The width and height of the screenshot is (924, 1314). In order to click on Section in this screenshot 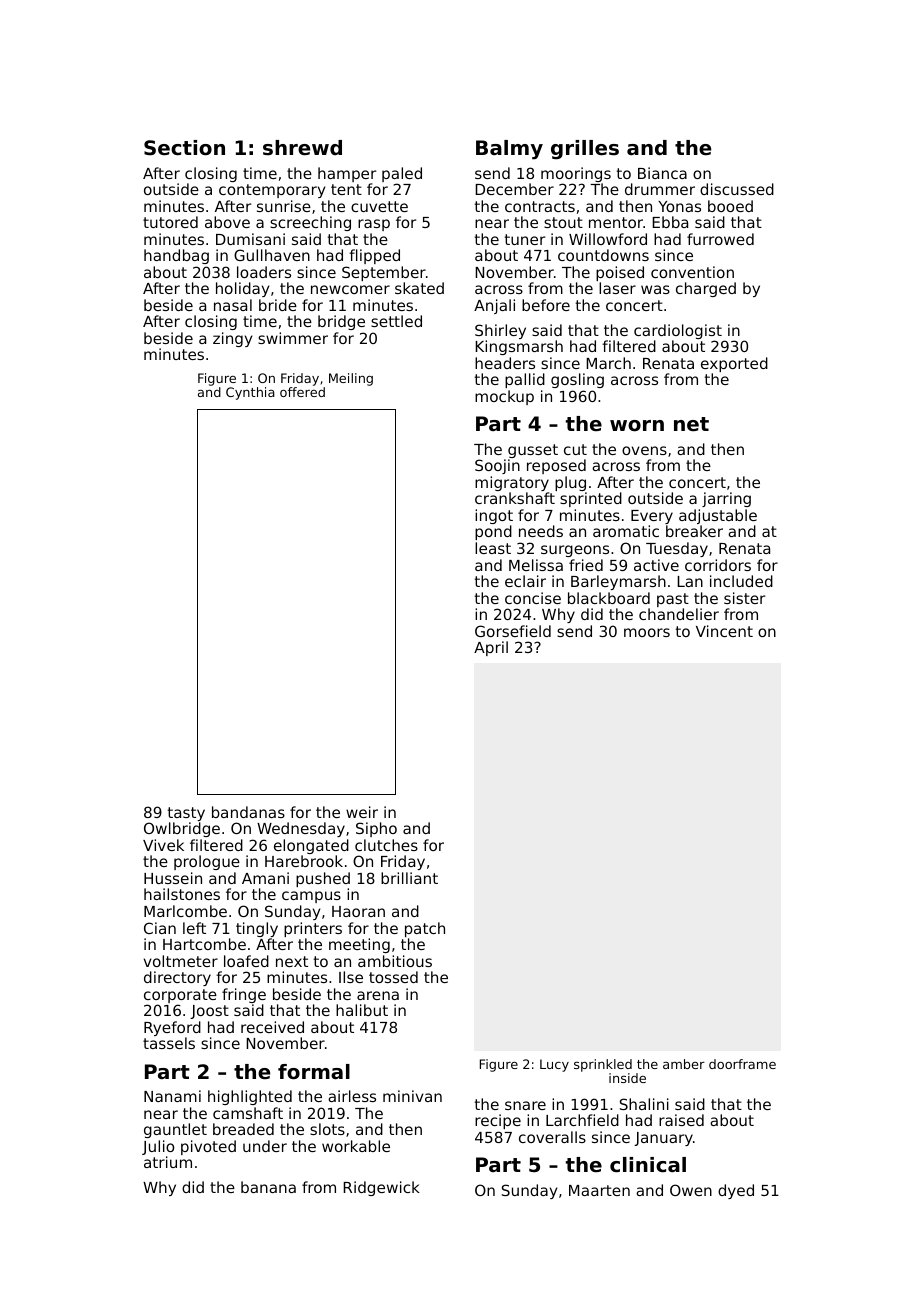, I will do `click(184, 148)`.
